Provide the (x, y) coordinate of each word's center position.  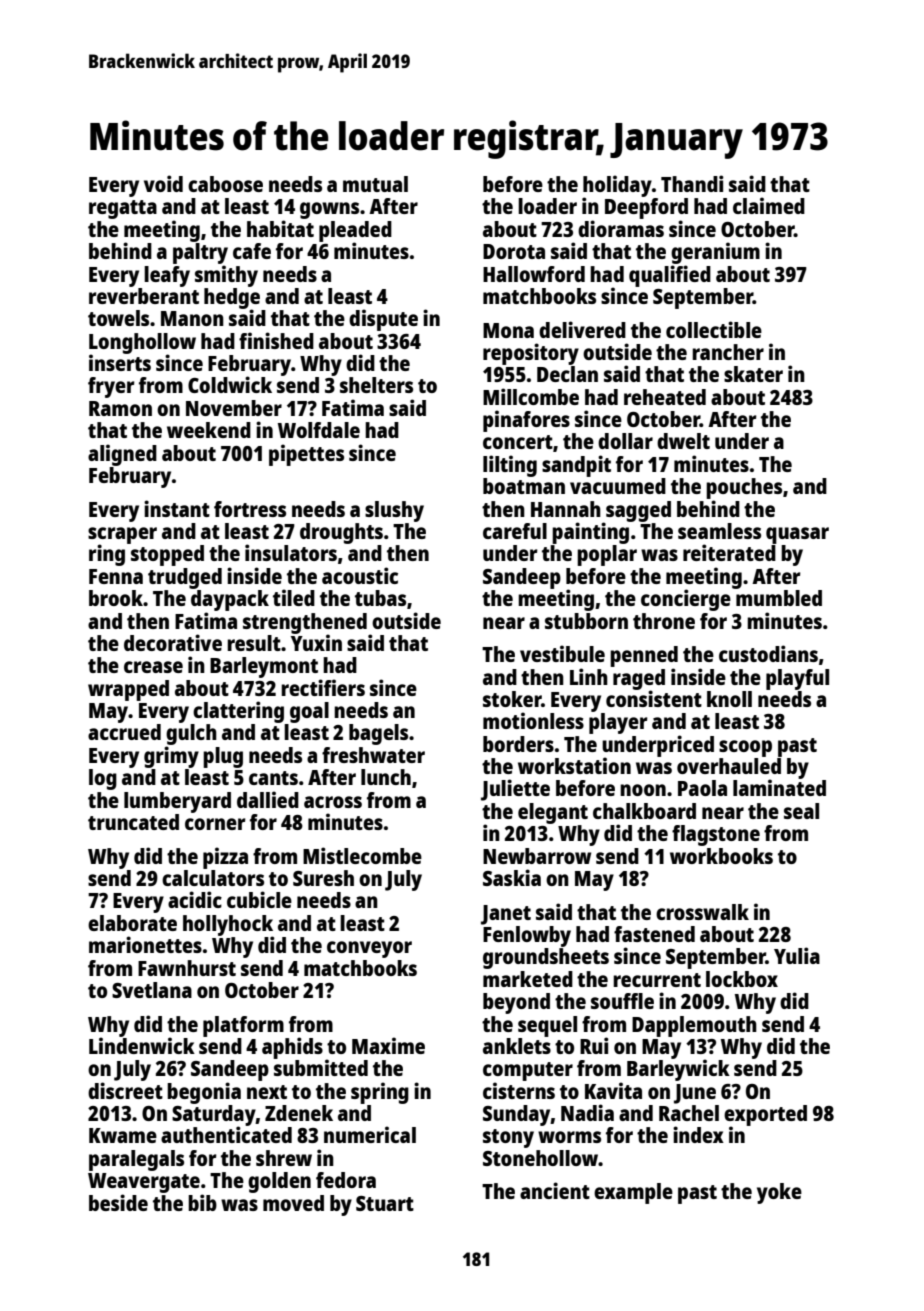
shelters (376, 385)
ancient (555, 1190)
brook (116, 598)
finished (276, 340)
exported (765, 1116)
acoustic (360, 575)
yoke (779, 1193)
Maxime (388, 1045)
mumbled (779, 598)
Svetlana (152, 990)
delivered (582, 329)
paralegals (136, 1160)
